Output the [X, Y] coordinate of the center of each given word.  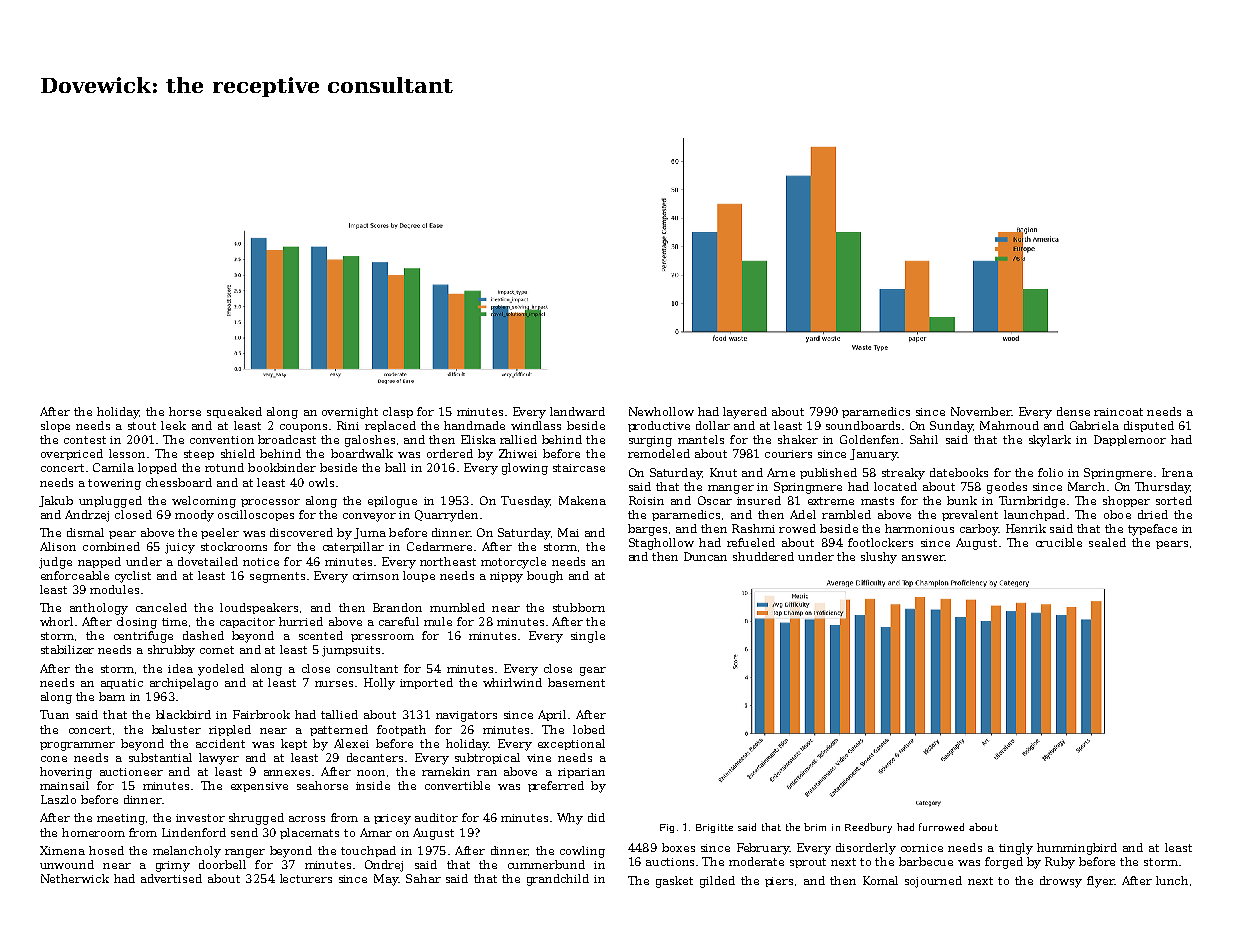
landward [577, 411]
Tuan [54, 714]
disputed [1149, 426]
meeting [121, 819]
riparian [581, 773]
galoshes [370, 441]
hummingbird [1077, 849]
